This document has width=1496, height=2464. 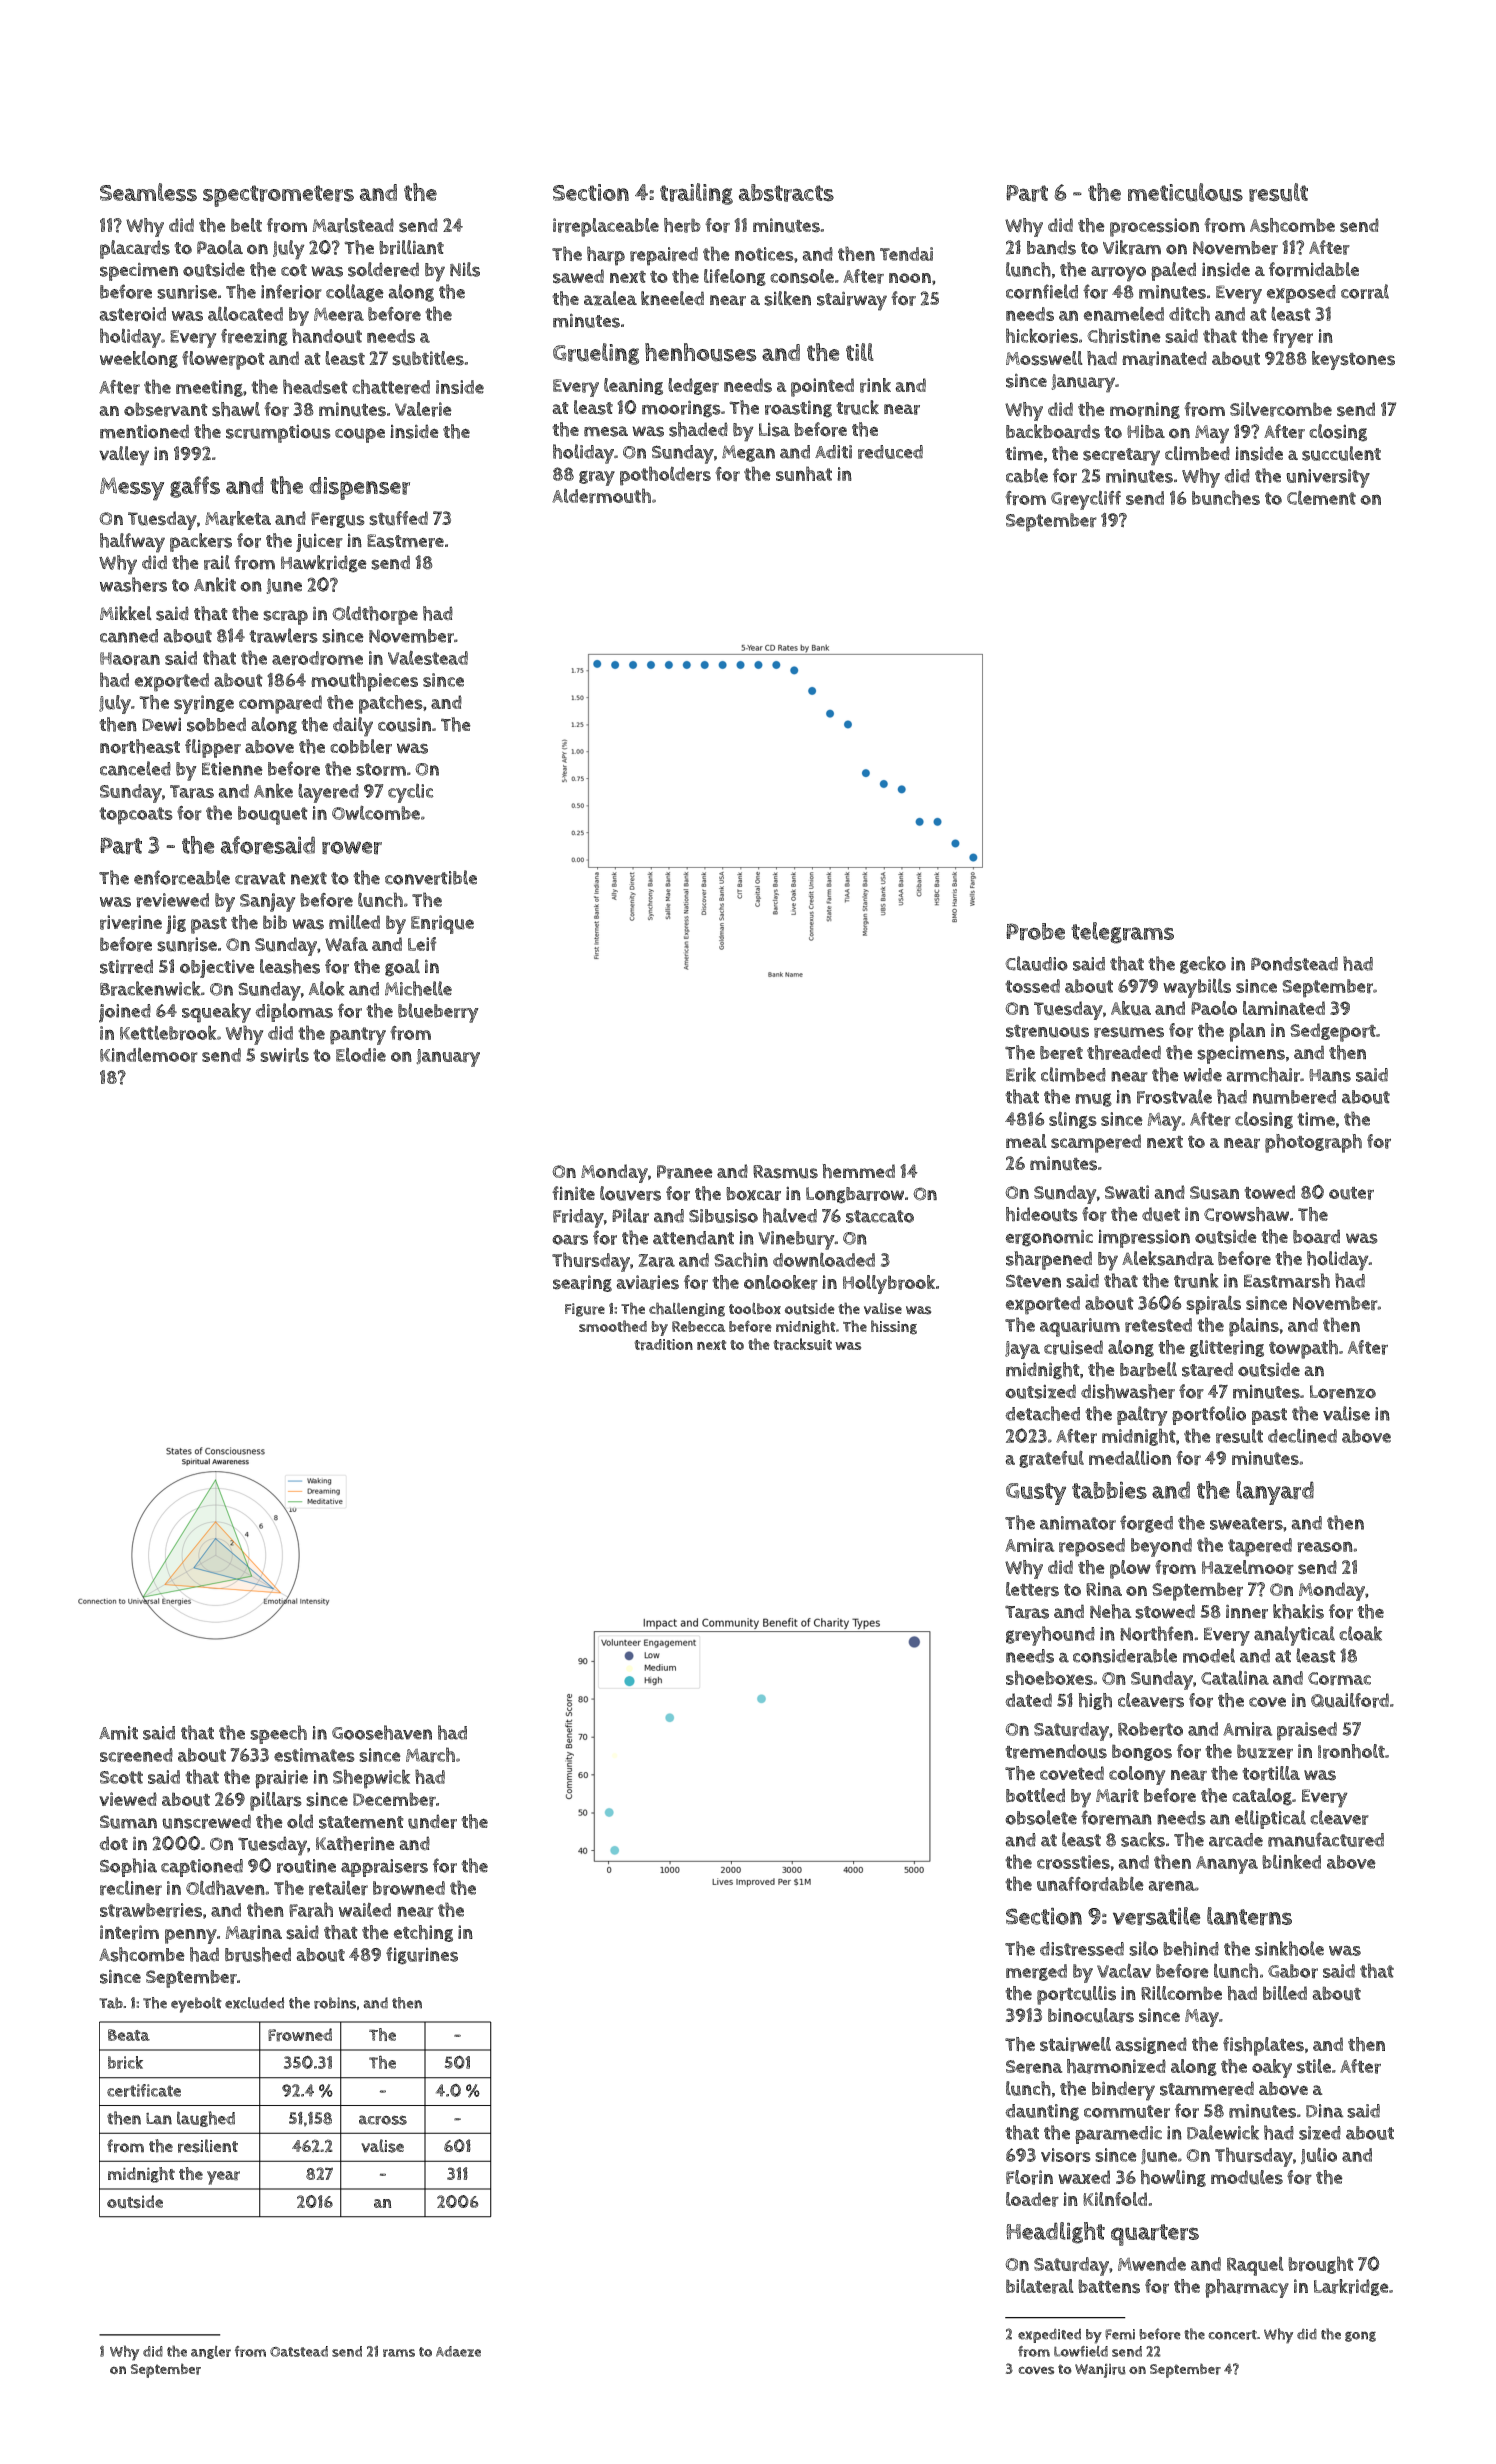 I want to click on reduced, so click(x=890, y=452).
